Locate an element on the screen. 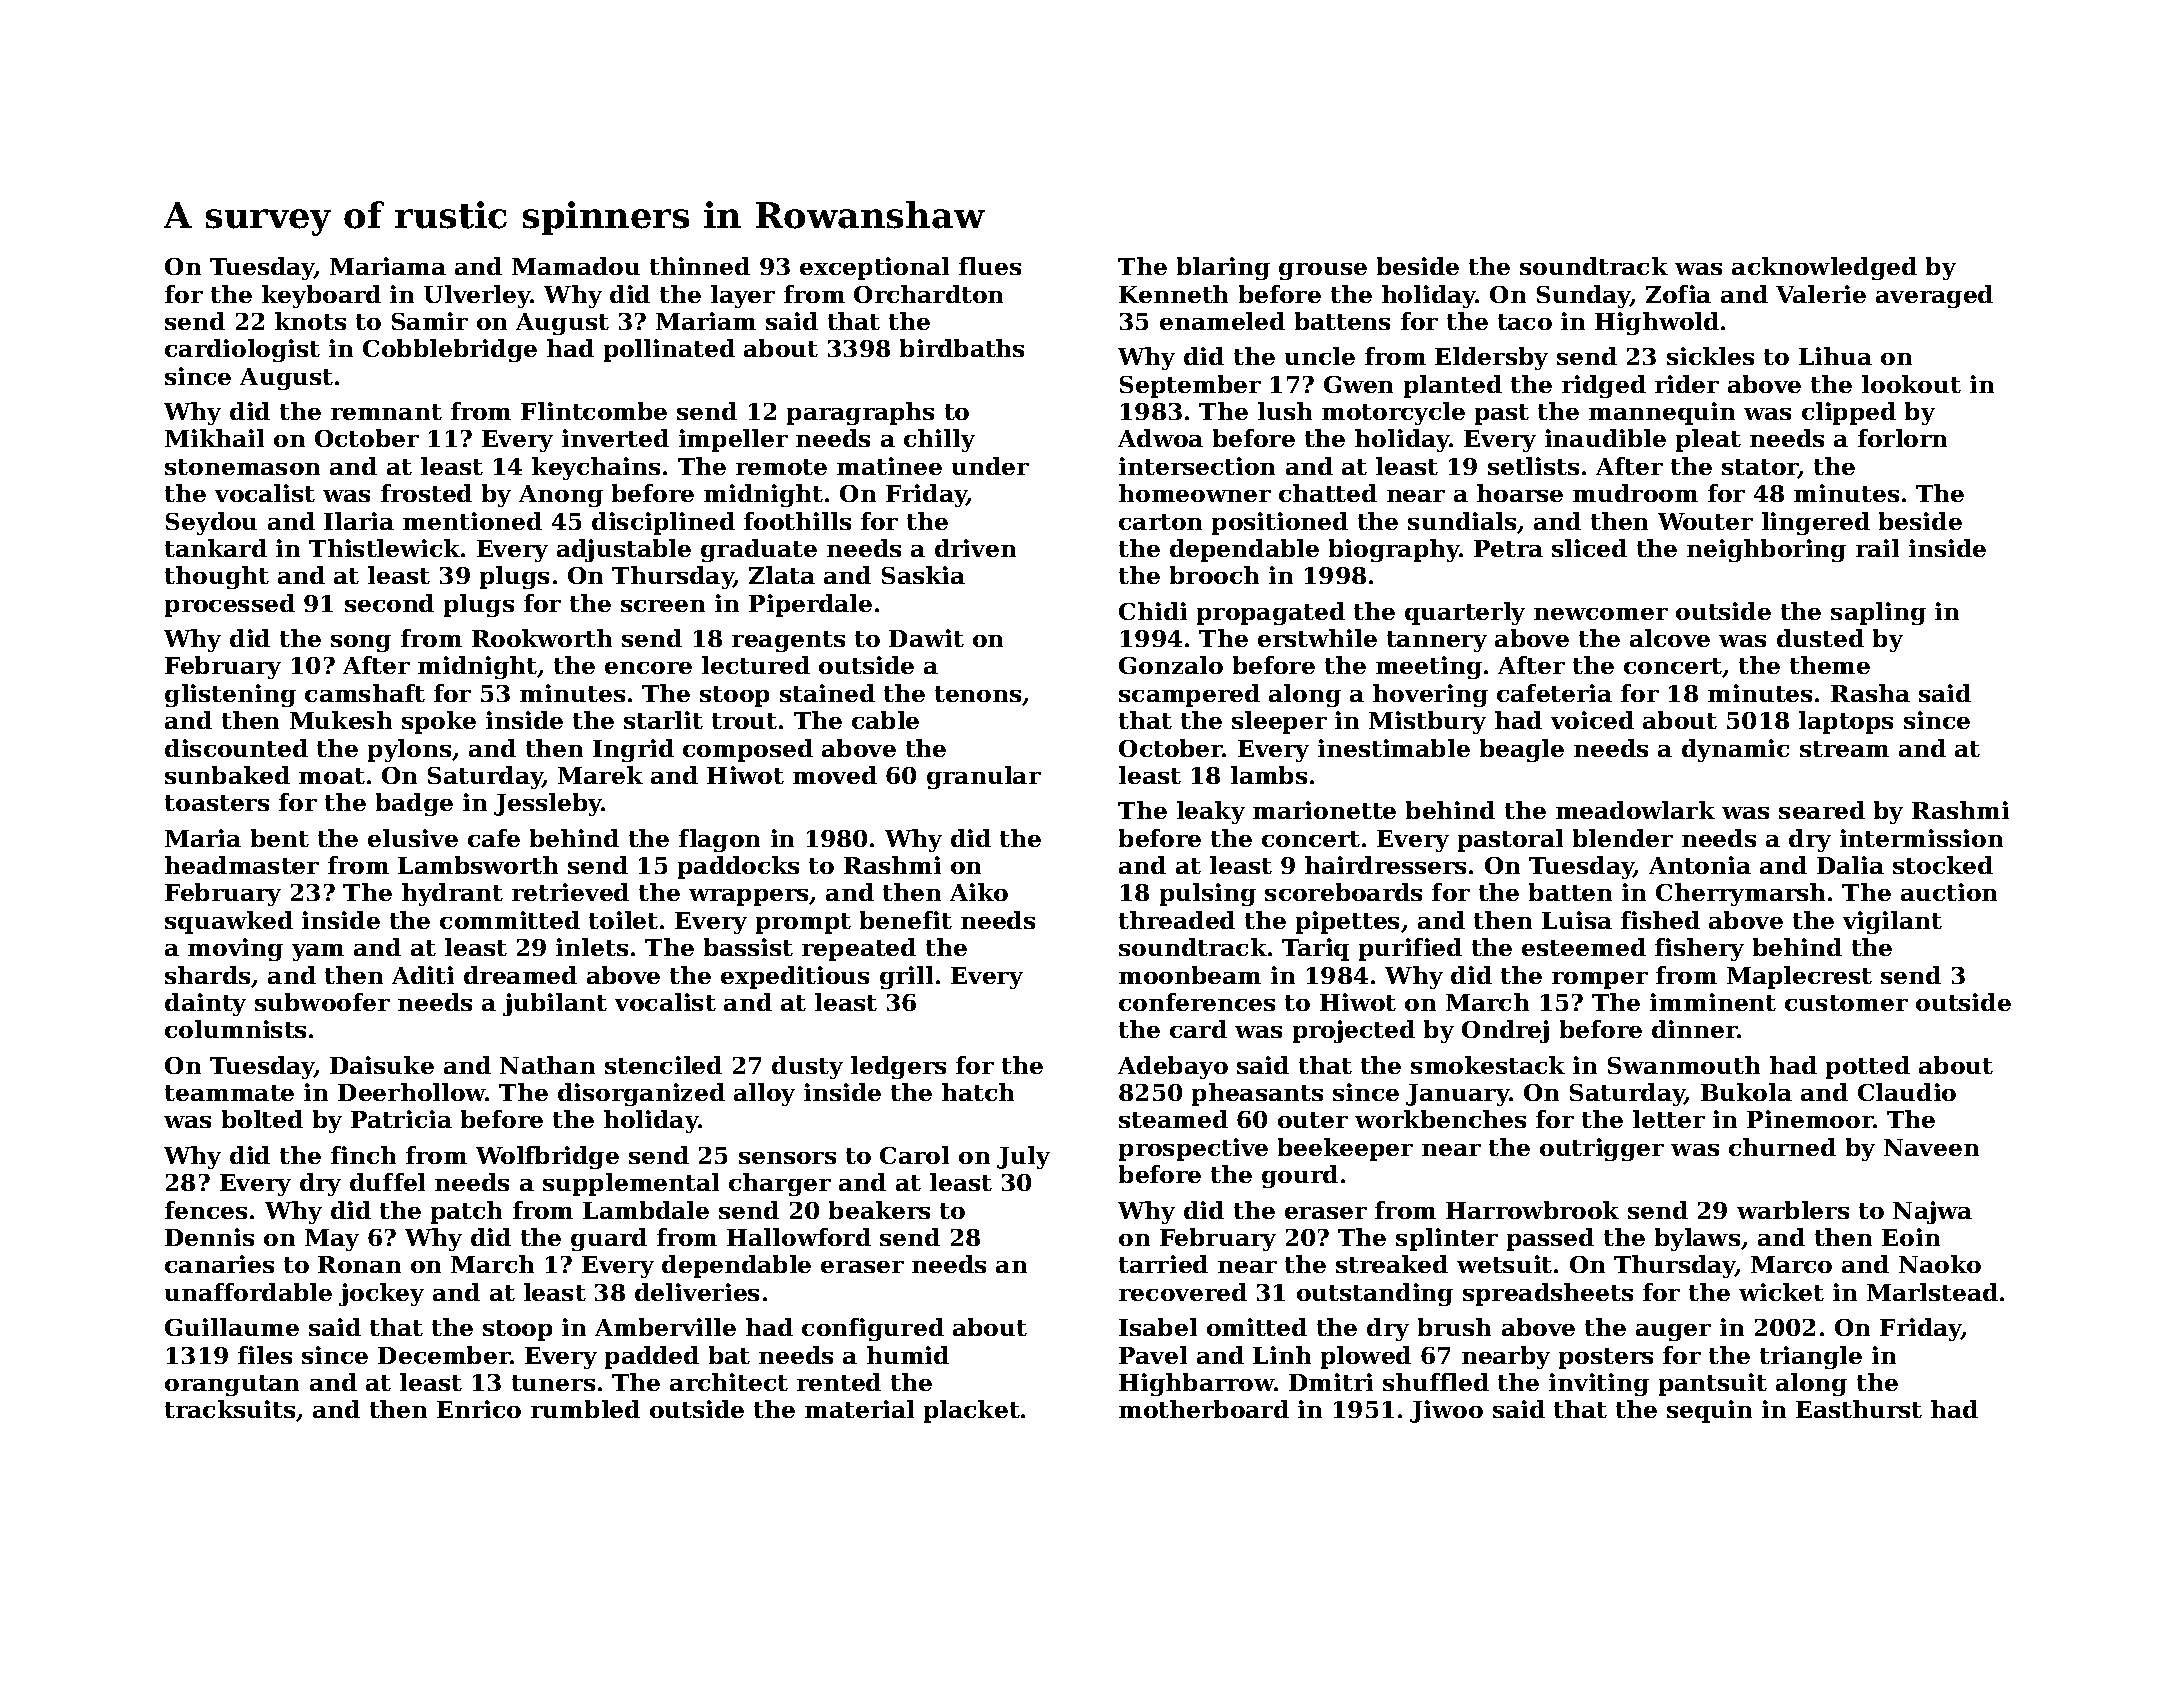 This screenshot has width=2178, height=1683. September is located at coordinates (1190, 386).
